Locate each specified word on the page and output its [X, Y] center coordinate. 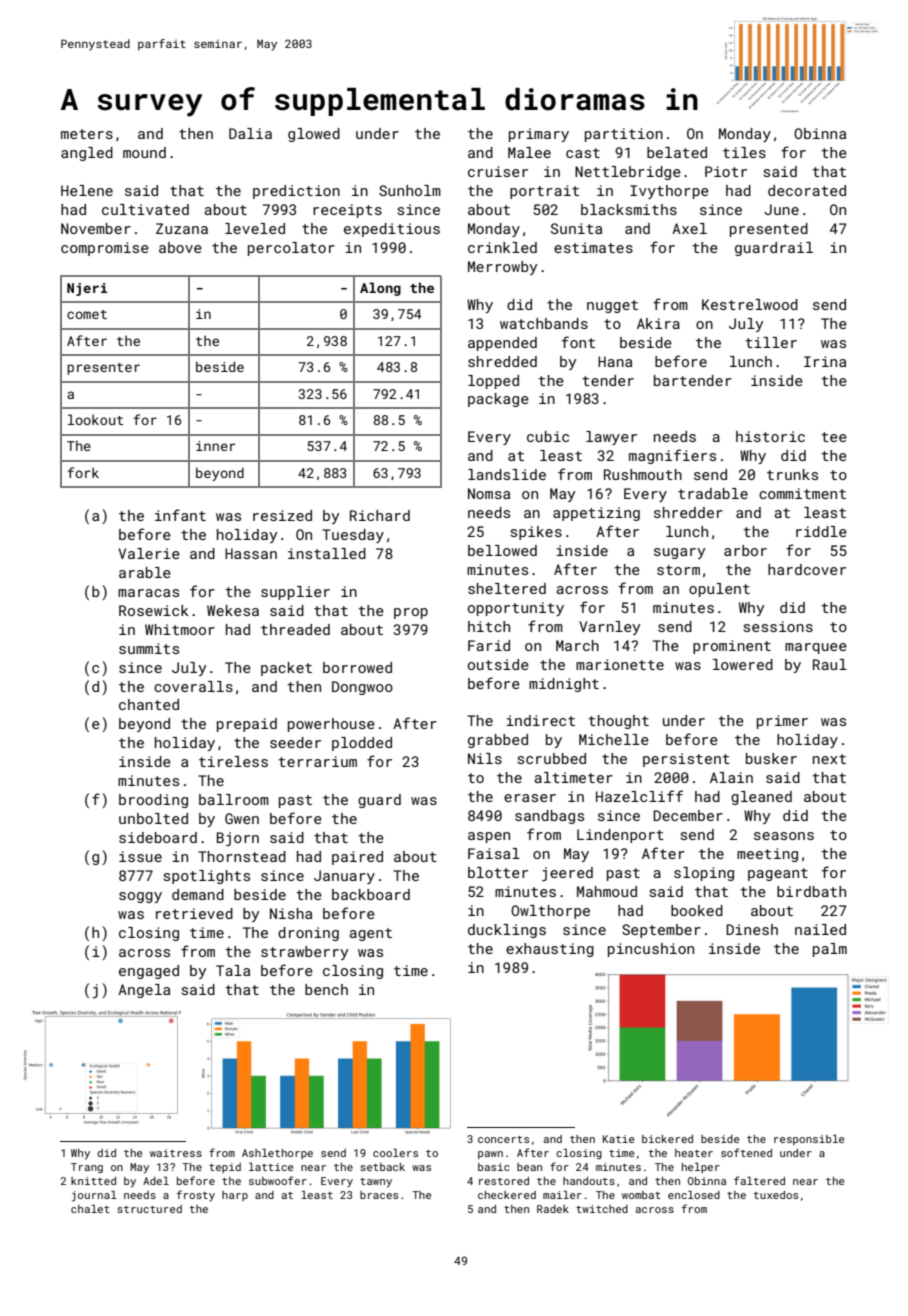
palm [830, 950]
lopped [493, 382]
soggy [140, 897]
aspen [489, 837]
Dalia [250, 133]
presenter [103, 369]
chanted [149, 704]
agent [370, 934]
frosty [196, 1196]
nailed [820, 929]
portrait [544, 192]
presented [769, 230]
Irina [825, 361]
